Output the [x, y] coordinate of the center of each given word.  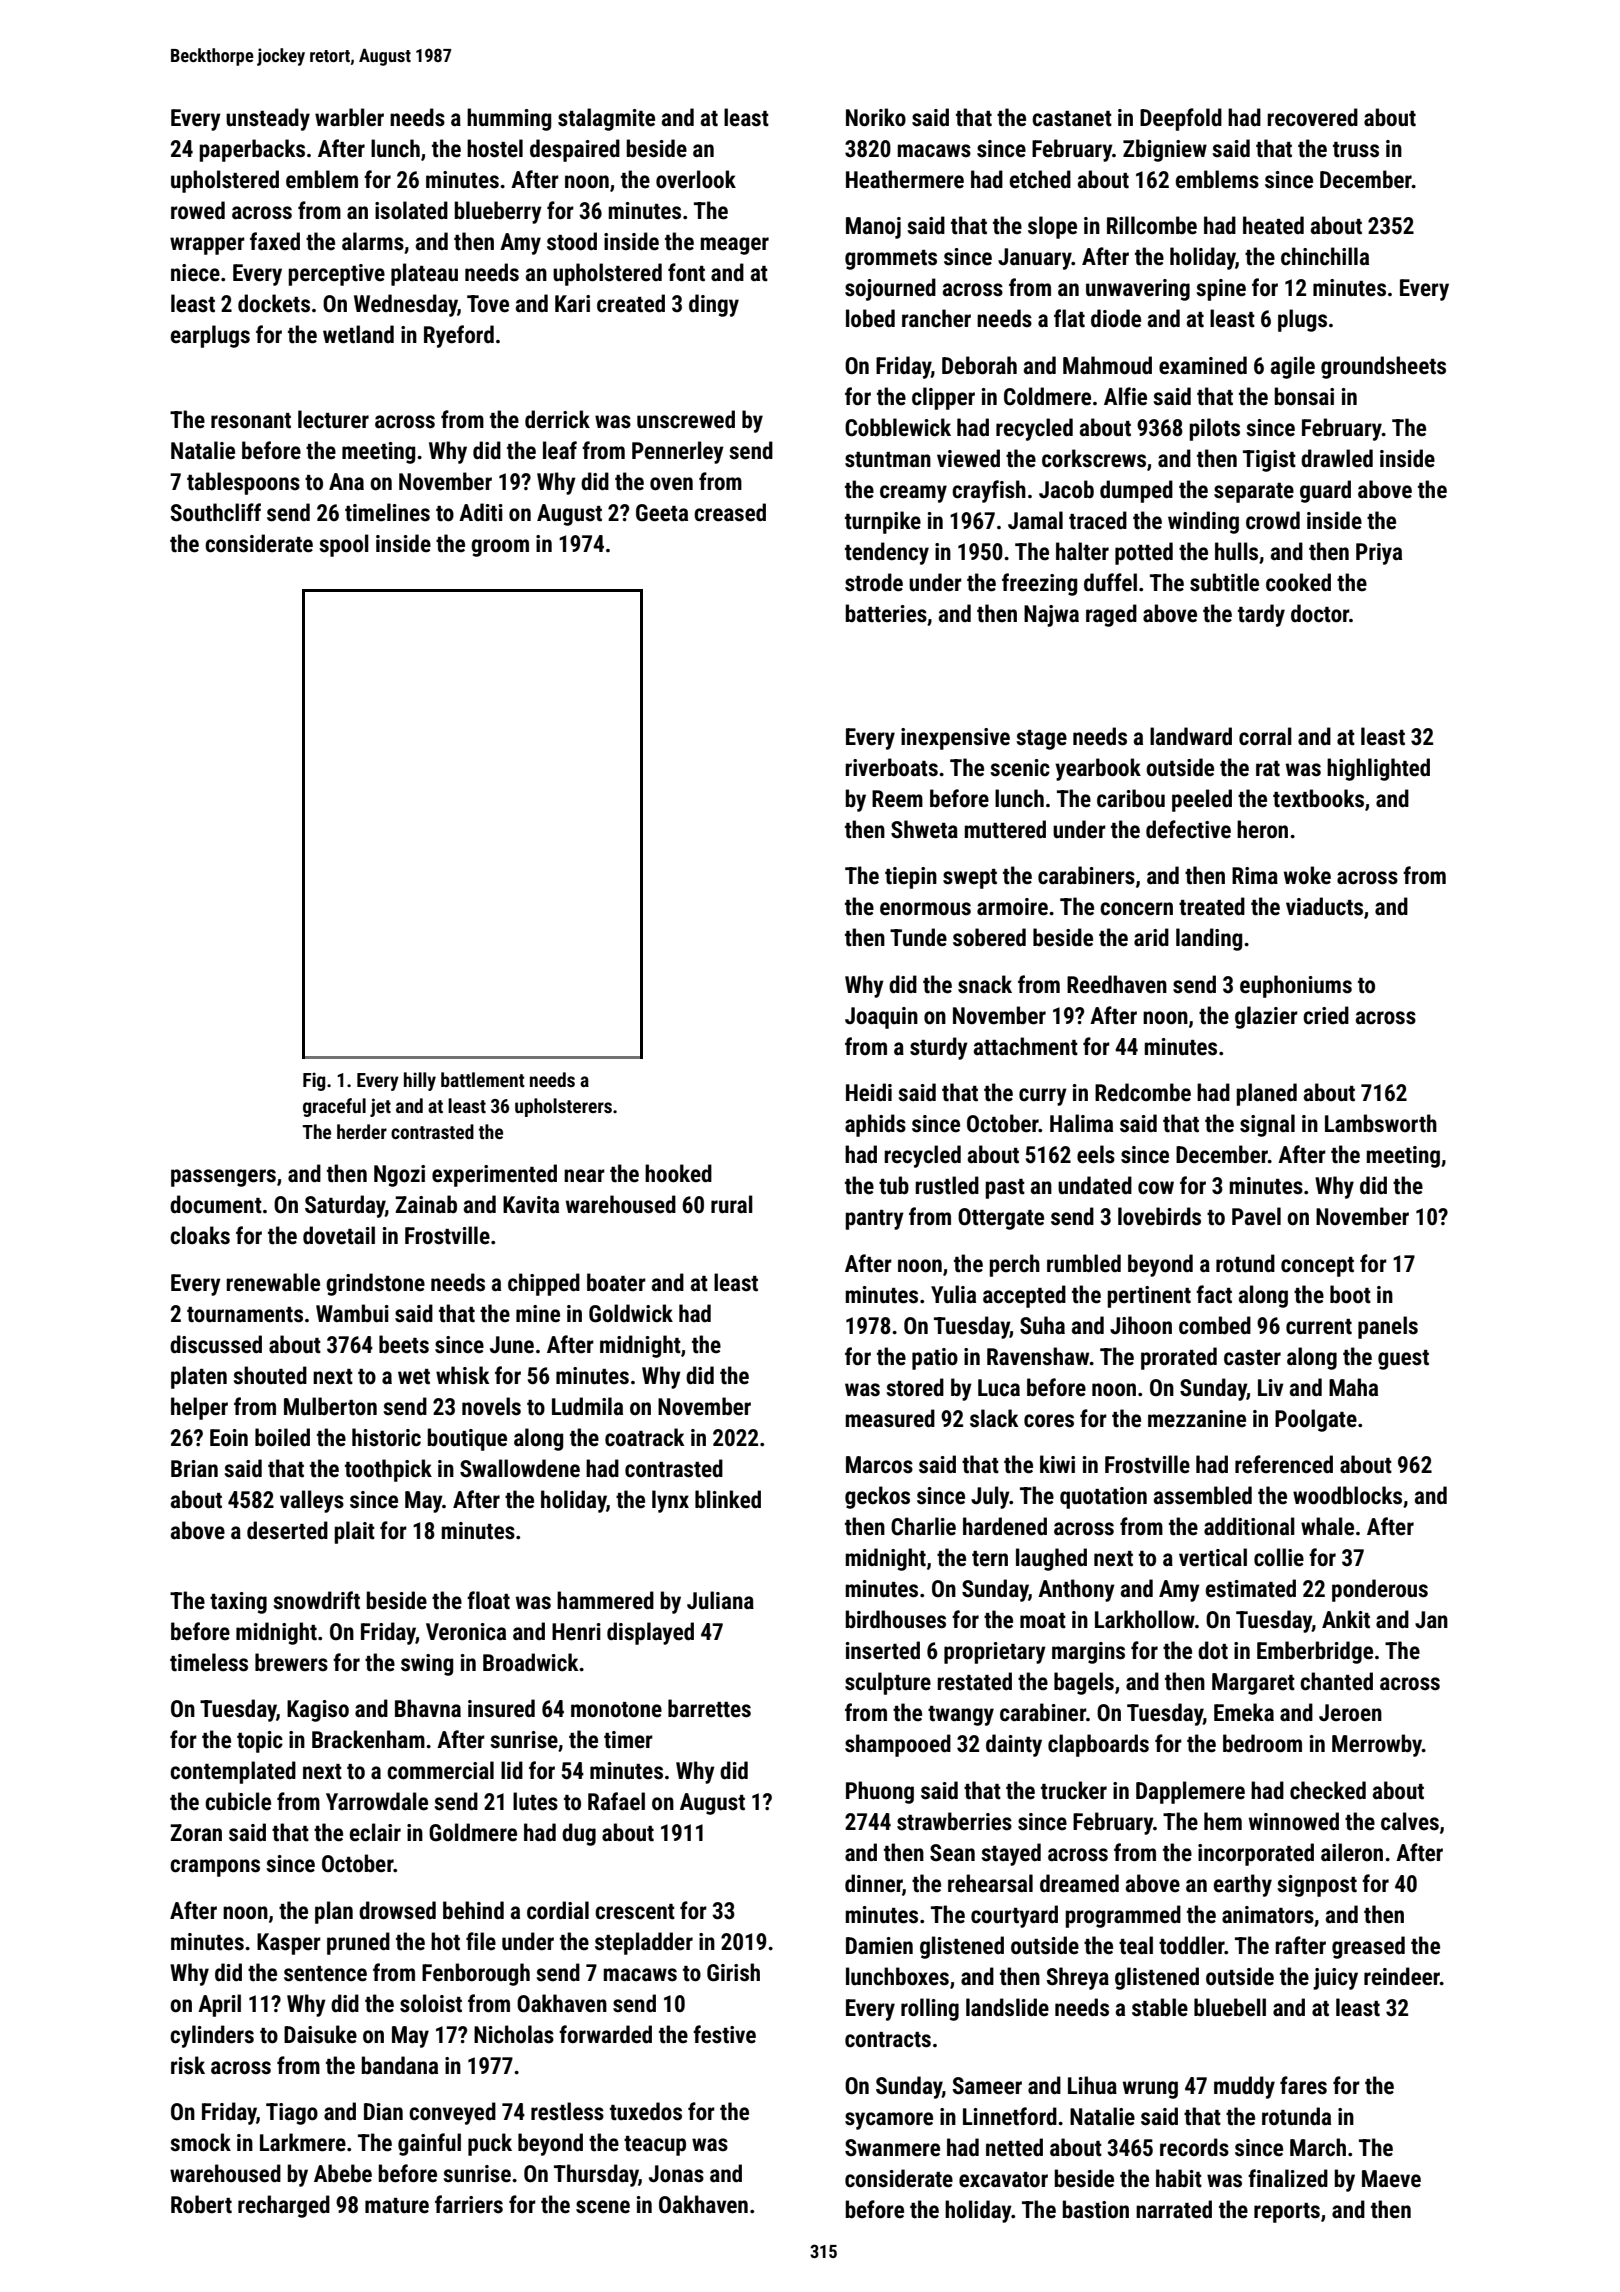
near [584, 1176]
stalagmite [606, 119]
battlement [483, 1079]
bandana [400, 2065]
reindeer [1402, 1976]
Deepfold [1181, 119]
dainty [1014, 1745]
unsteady [268, 119]
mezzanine [1197, 1419]
